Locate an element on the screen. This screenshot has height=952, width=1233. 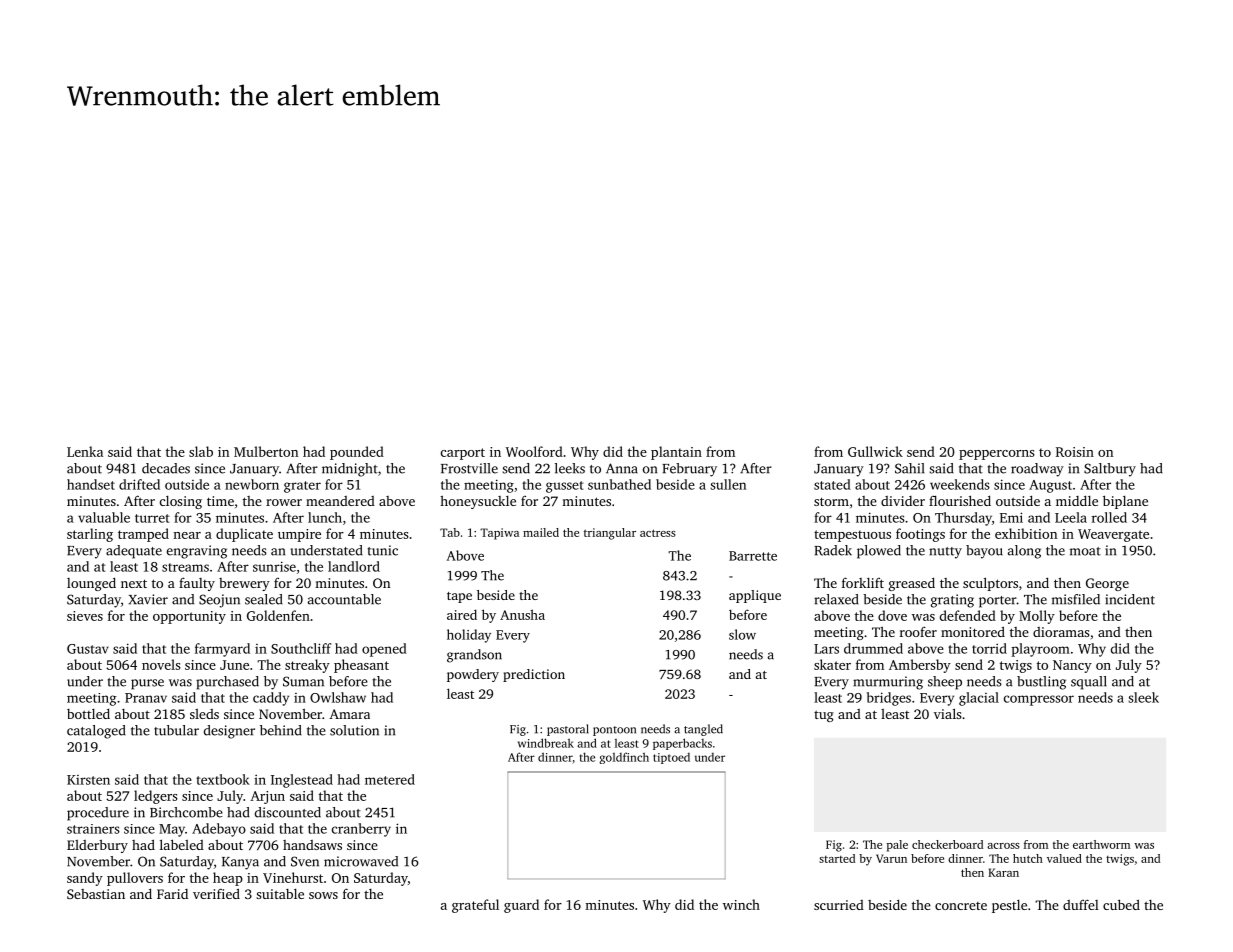
murmuring is located at coordinates (888, 683).
